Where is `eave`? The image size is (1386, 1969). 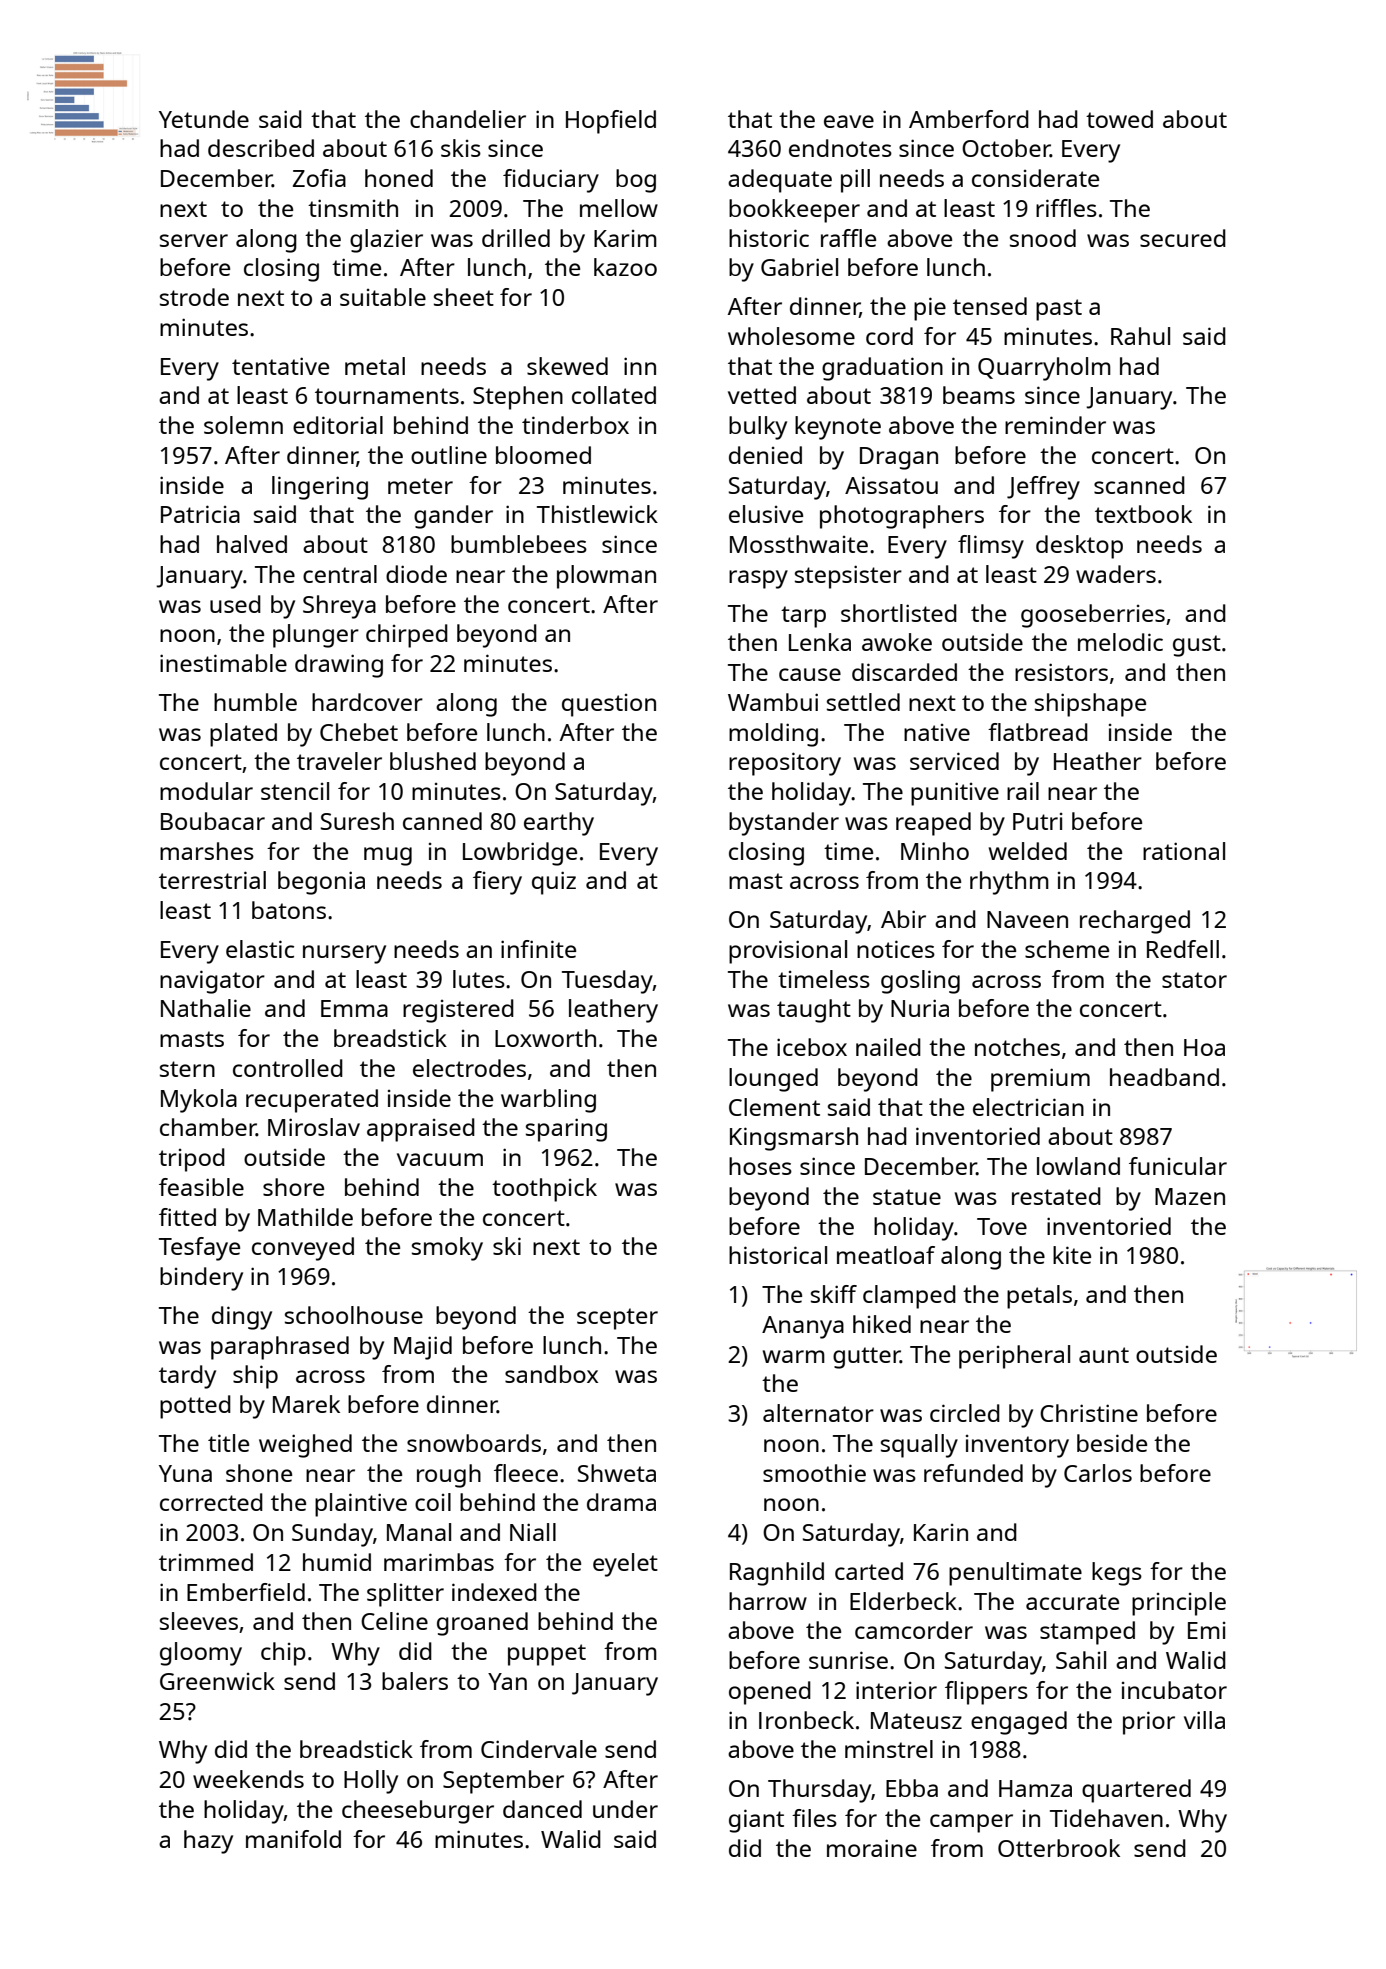
eave is located at coordinates (849, 121).
